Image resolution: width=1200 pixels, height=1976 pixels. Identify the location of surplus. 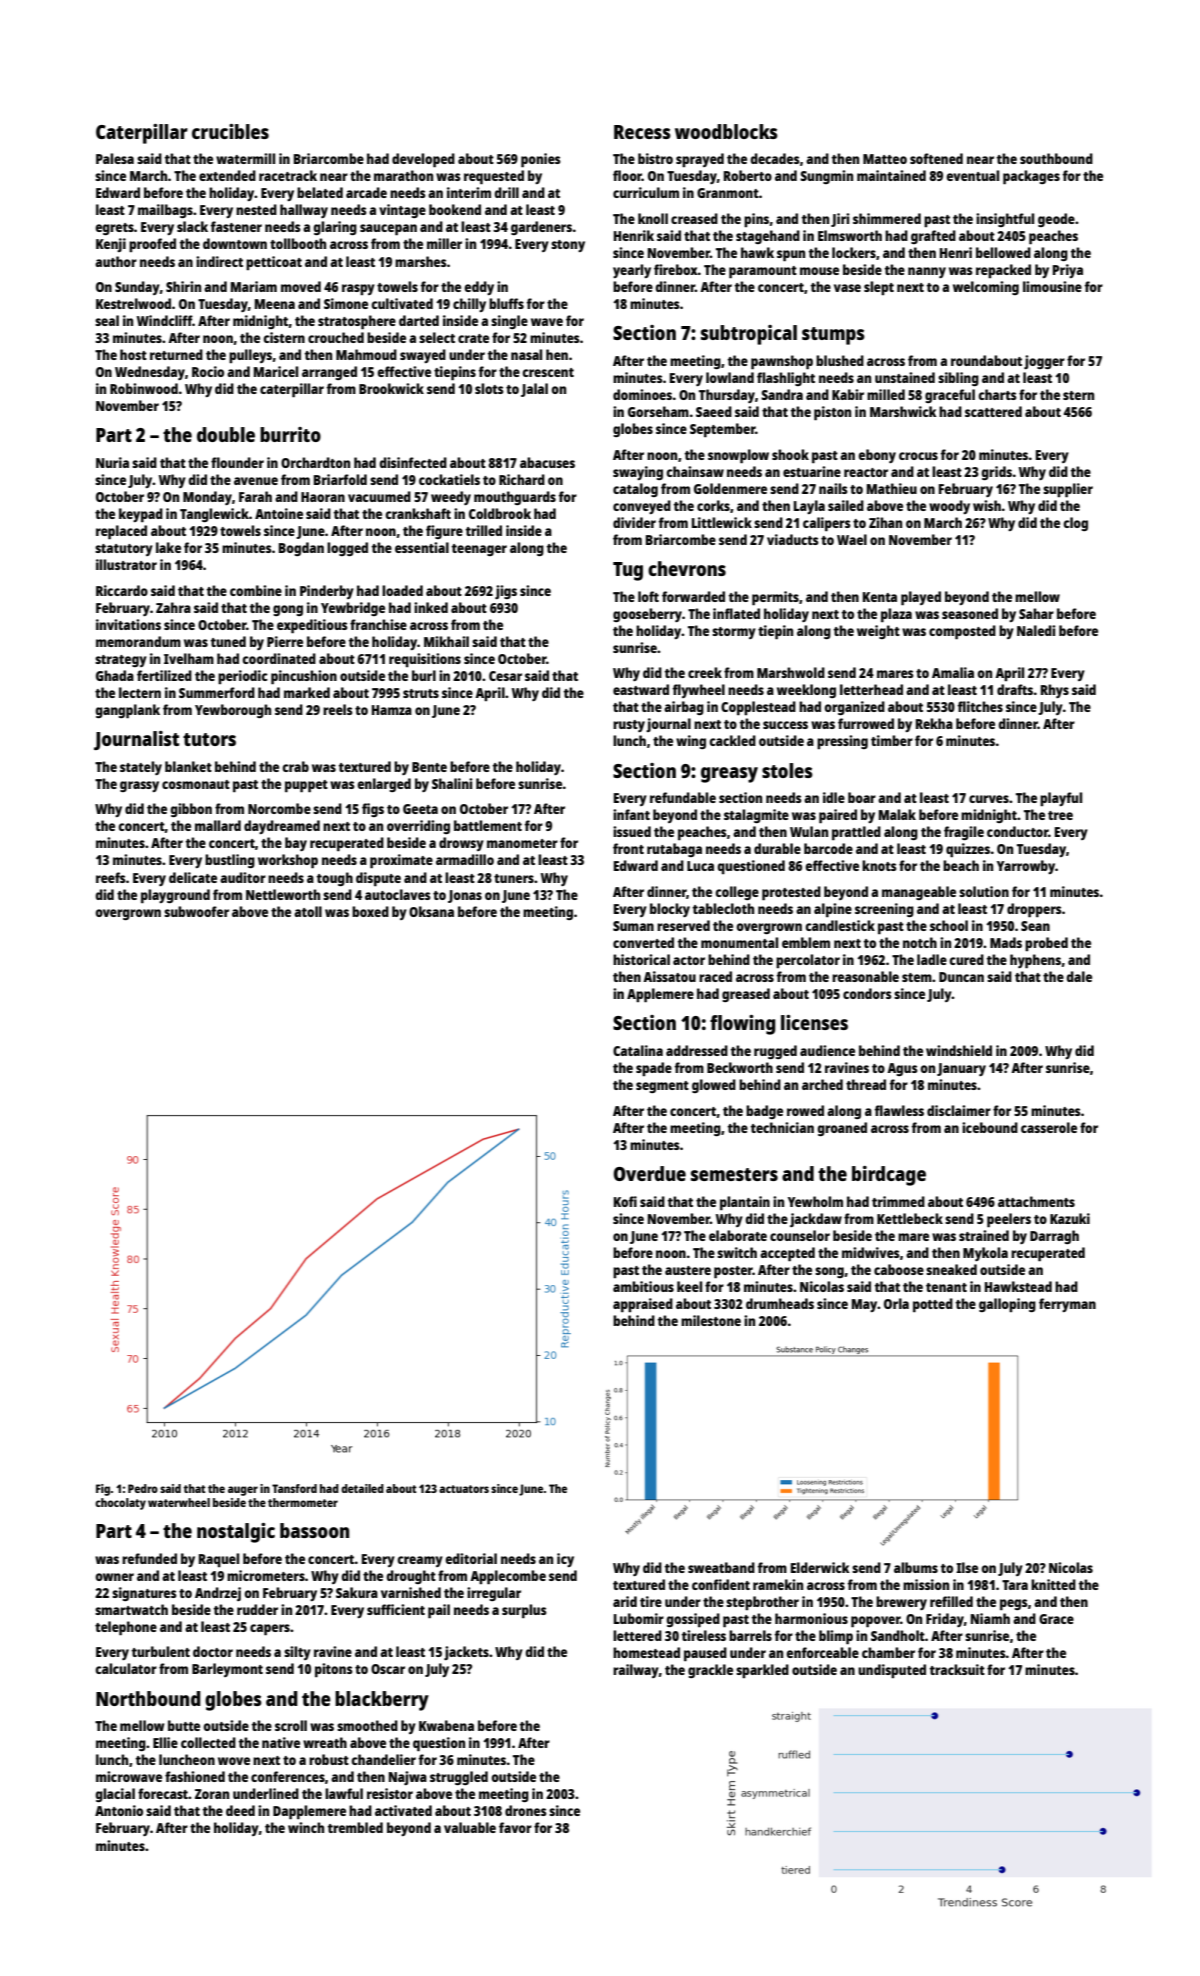
(524, 1611).
